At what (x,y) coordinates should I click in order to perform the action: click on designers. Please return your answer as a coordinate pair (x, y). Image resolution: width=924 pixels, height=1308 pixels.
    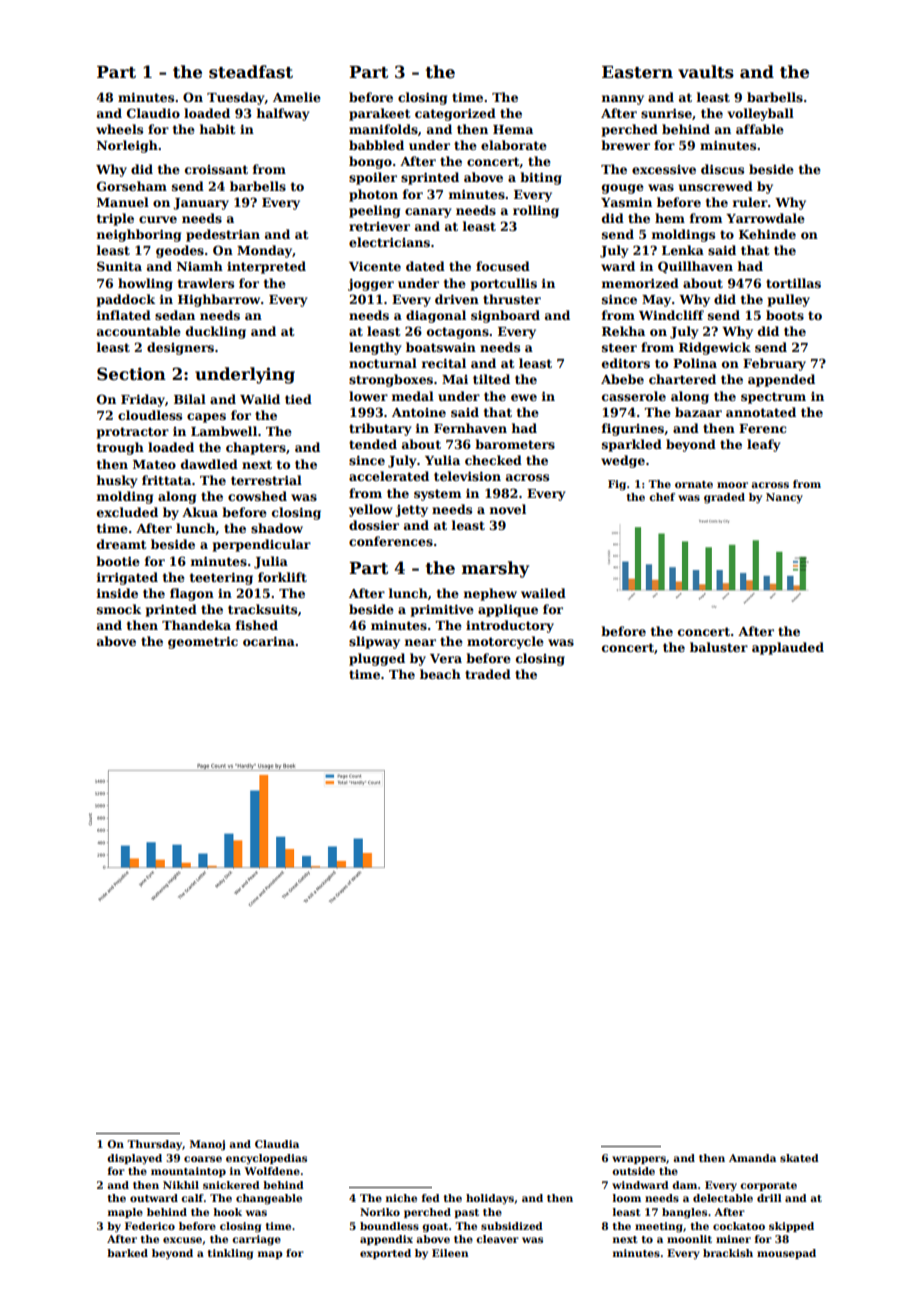
    Looking at the image, I should click on (180, 348).
